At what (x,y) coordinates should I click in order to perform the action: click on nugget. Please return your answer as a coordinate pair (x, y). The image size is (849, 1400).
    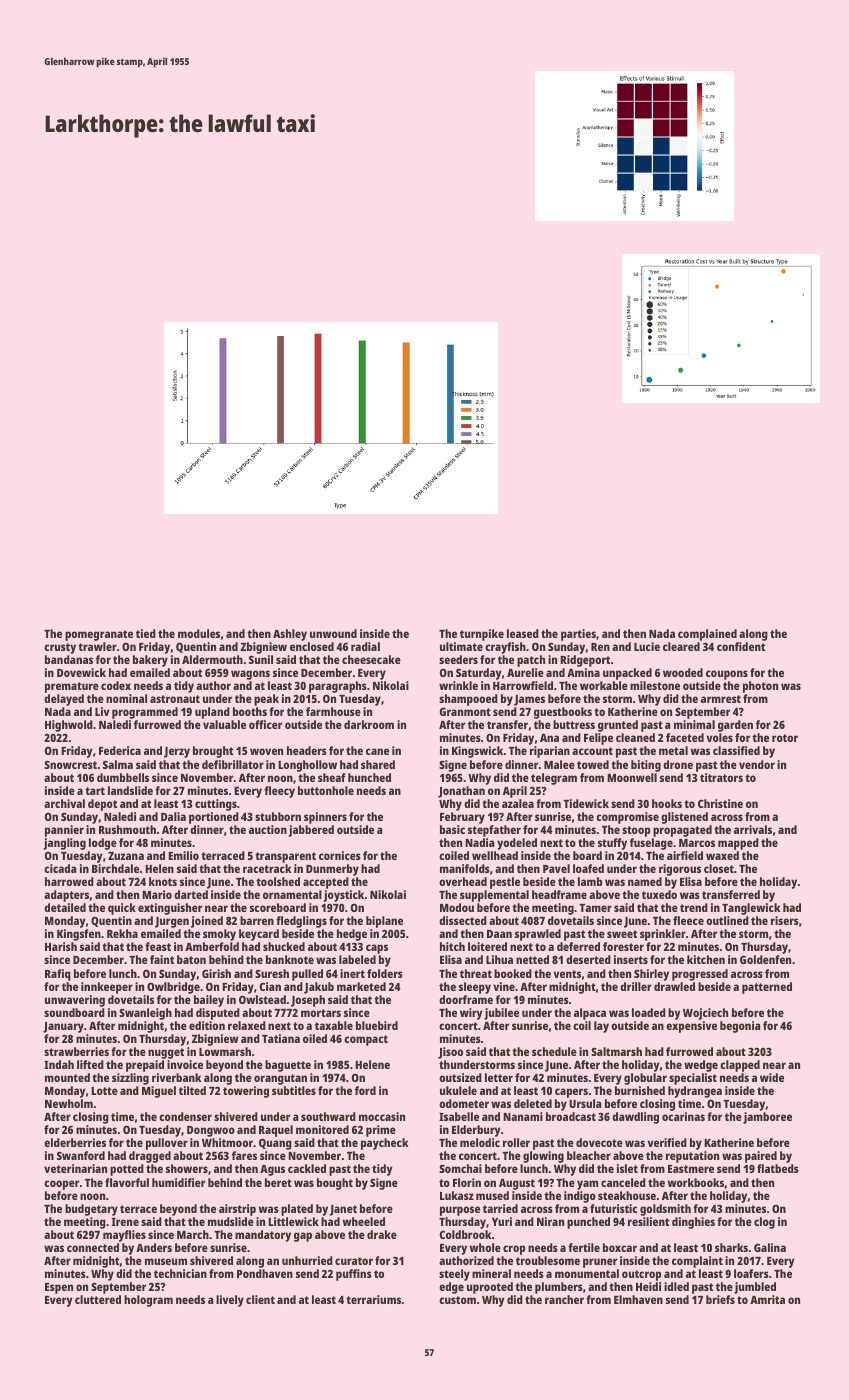
    Looking at the image, I should click on (166, 1053).
